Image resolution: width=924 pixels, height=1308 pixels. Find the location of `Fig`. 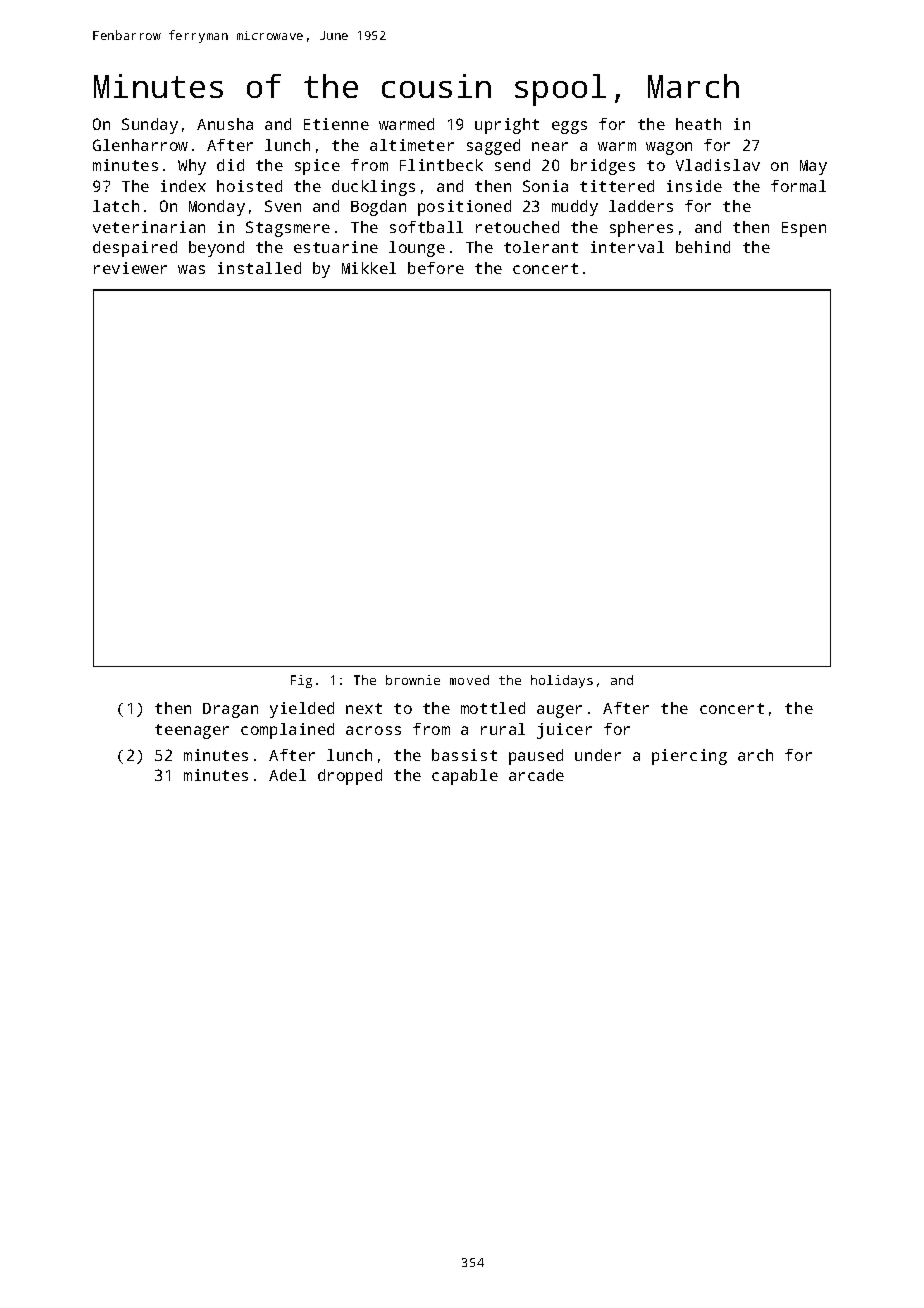

Fig is located at coordinates (301, 681).
